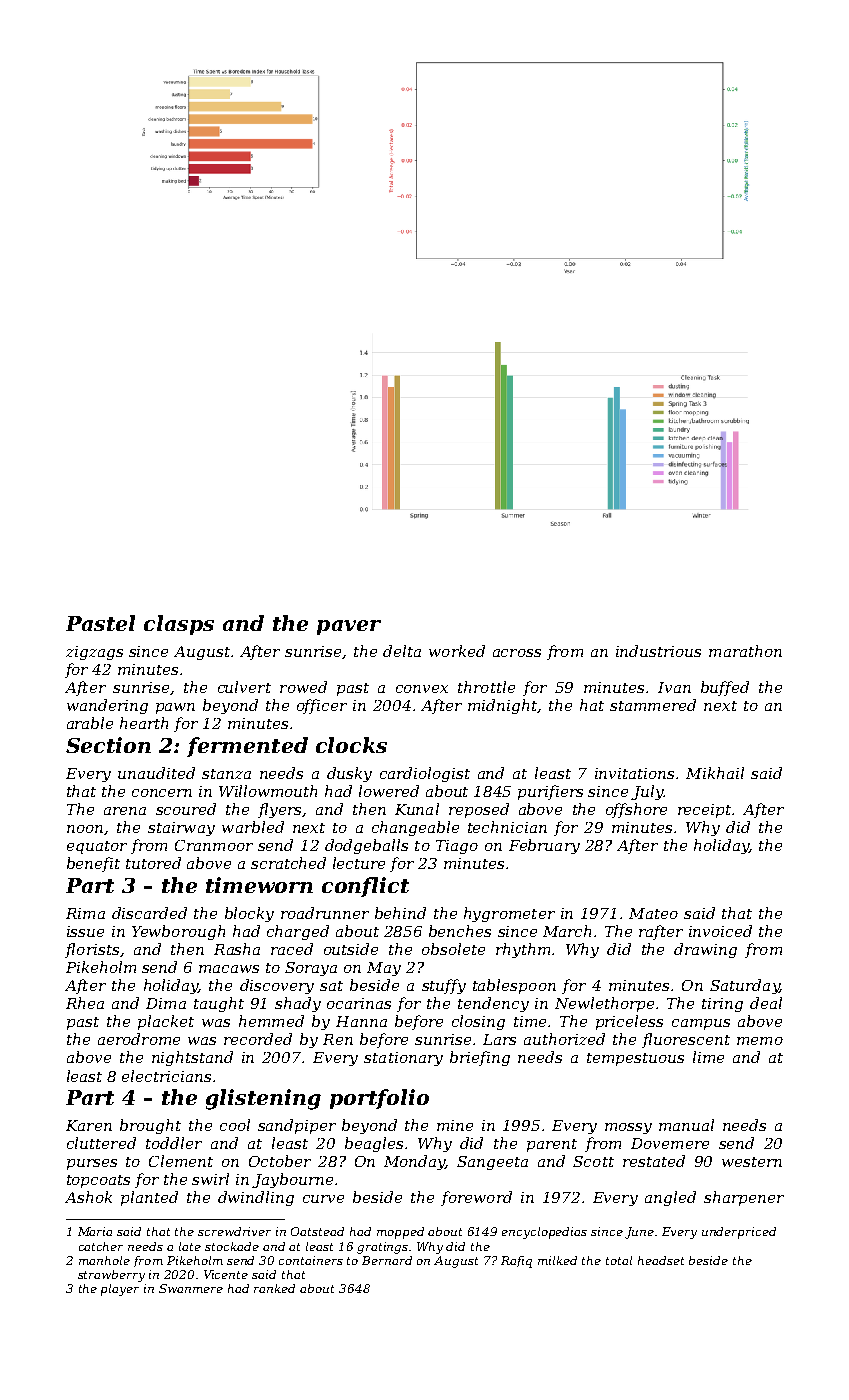 Image resolution: width=849 pixels, height=1400 pixels. Describe the element at coordinates (120, 1290) in the screenshot. I see `player` at that location.
